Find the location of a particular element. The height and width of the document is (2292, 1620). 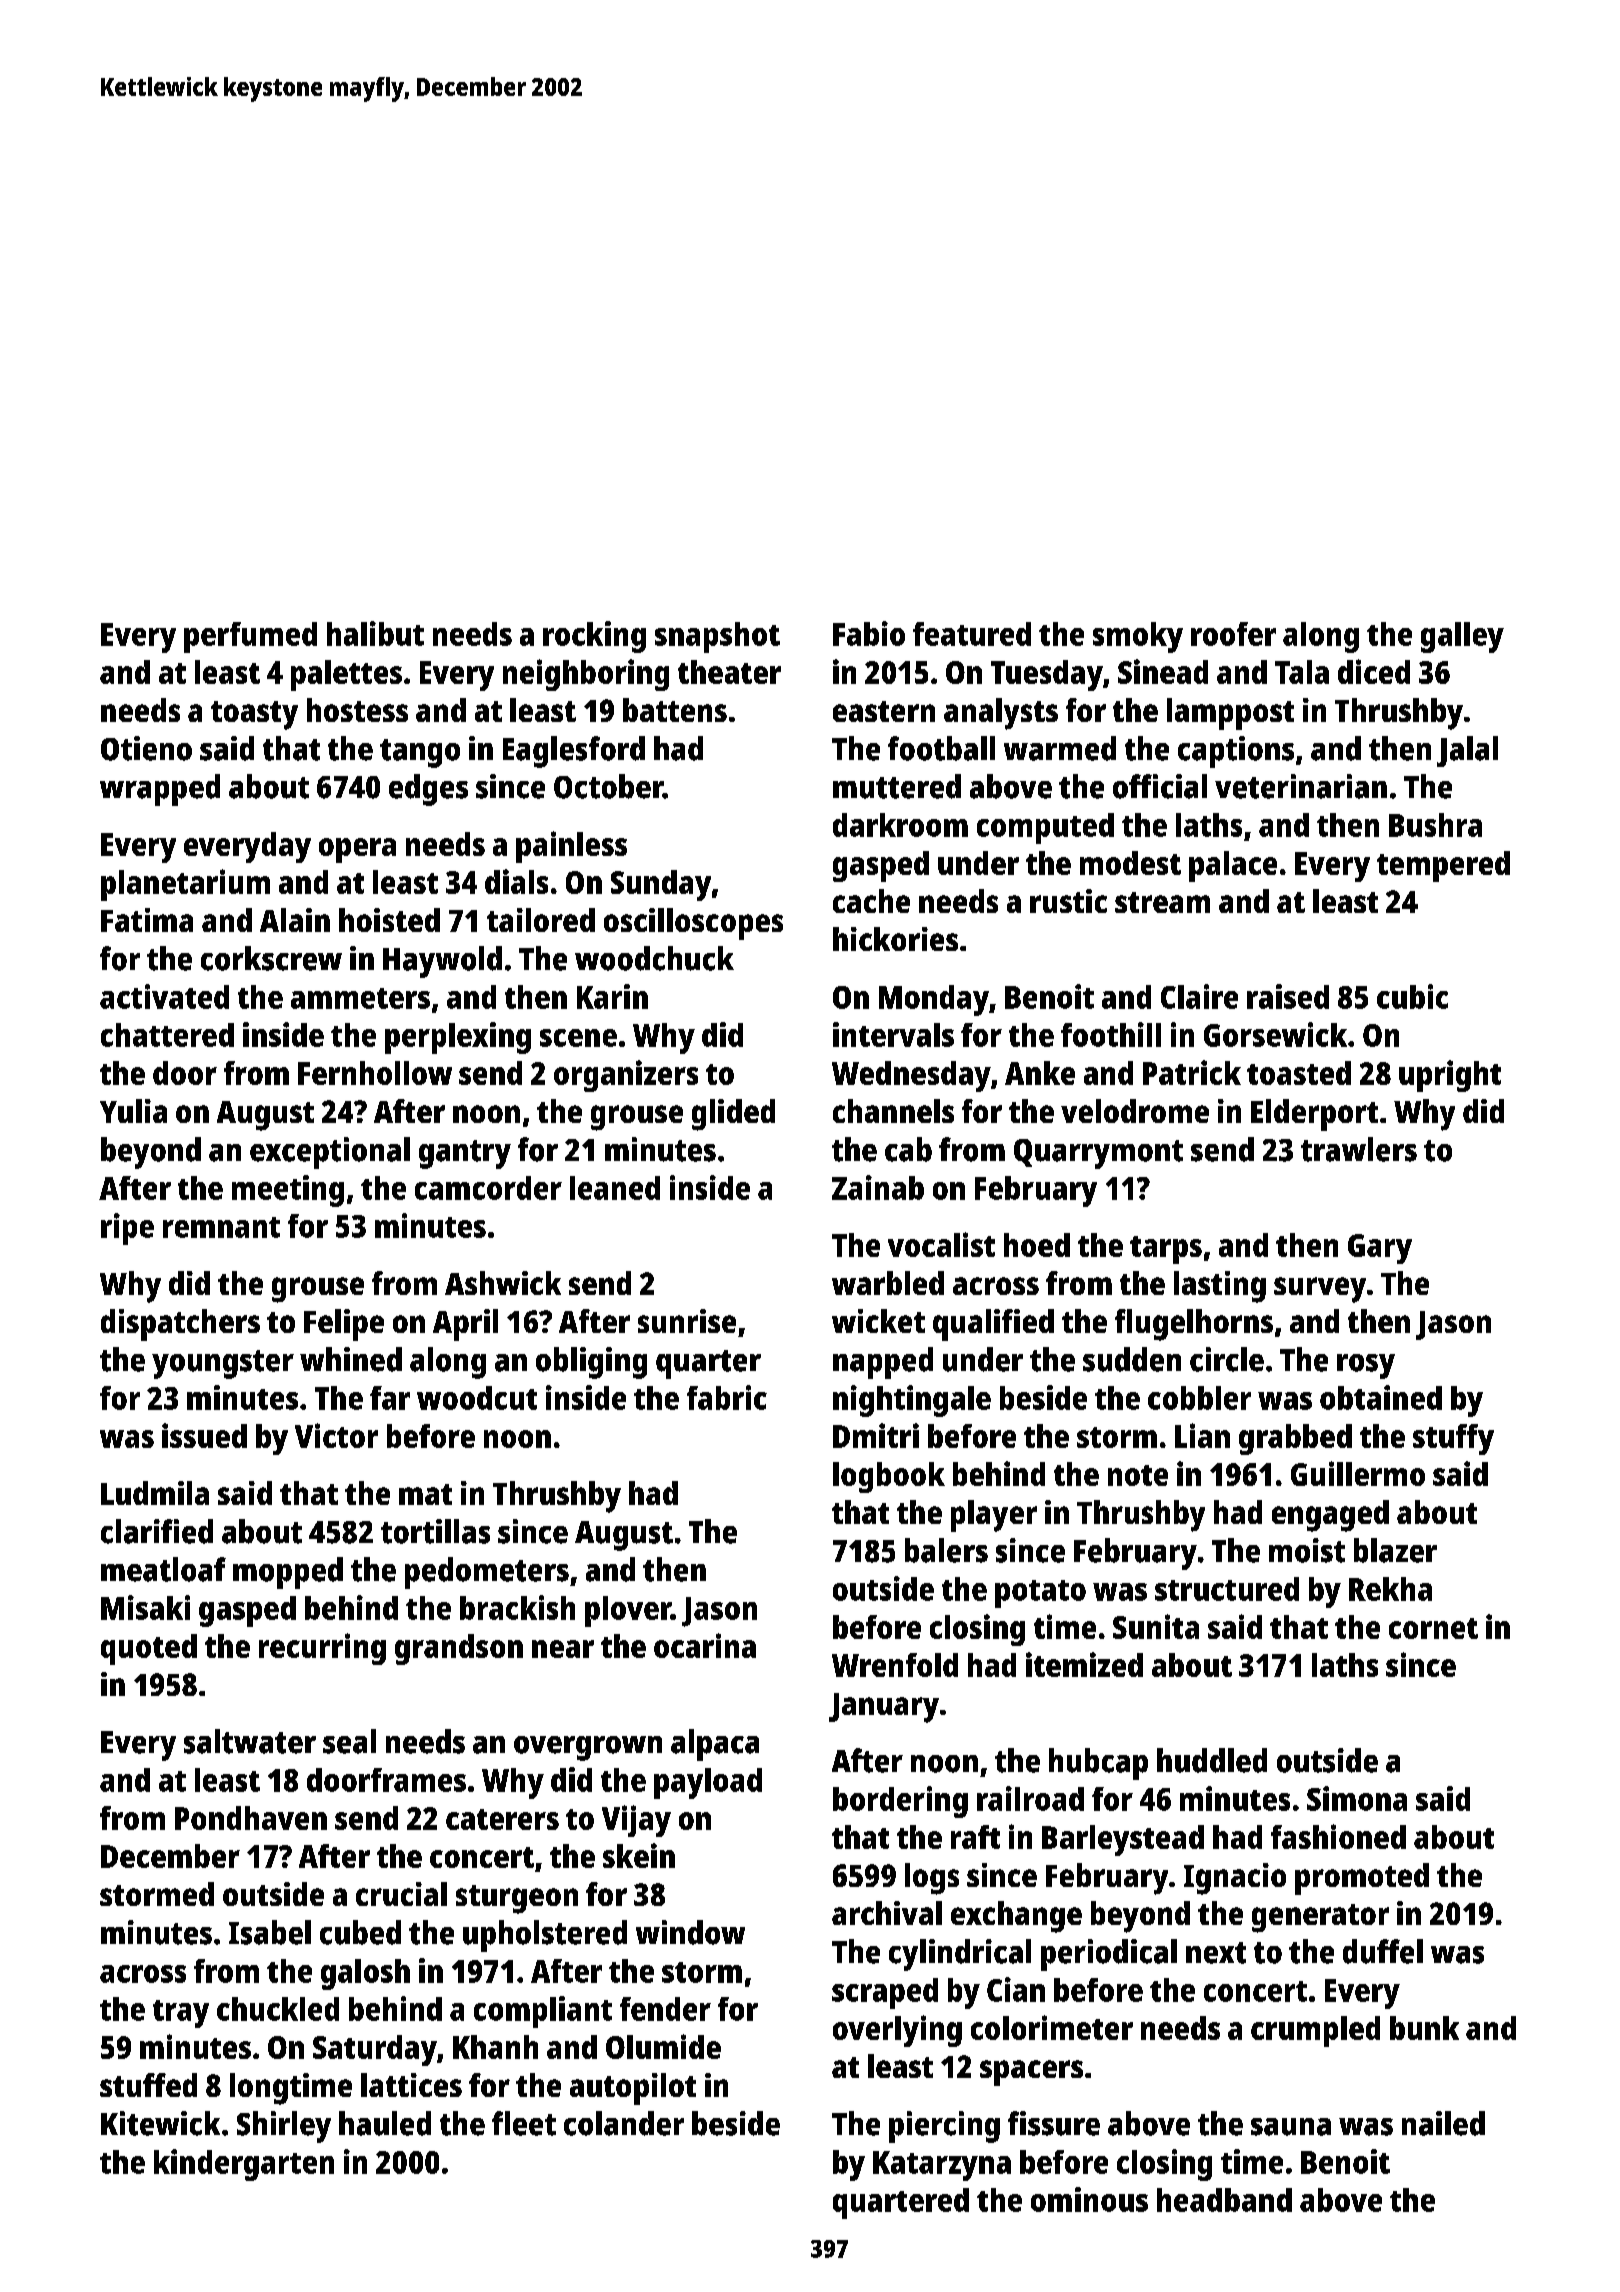

seal is located at coordinates (349, 1741).
